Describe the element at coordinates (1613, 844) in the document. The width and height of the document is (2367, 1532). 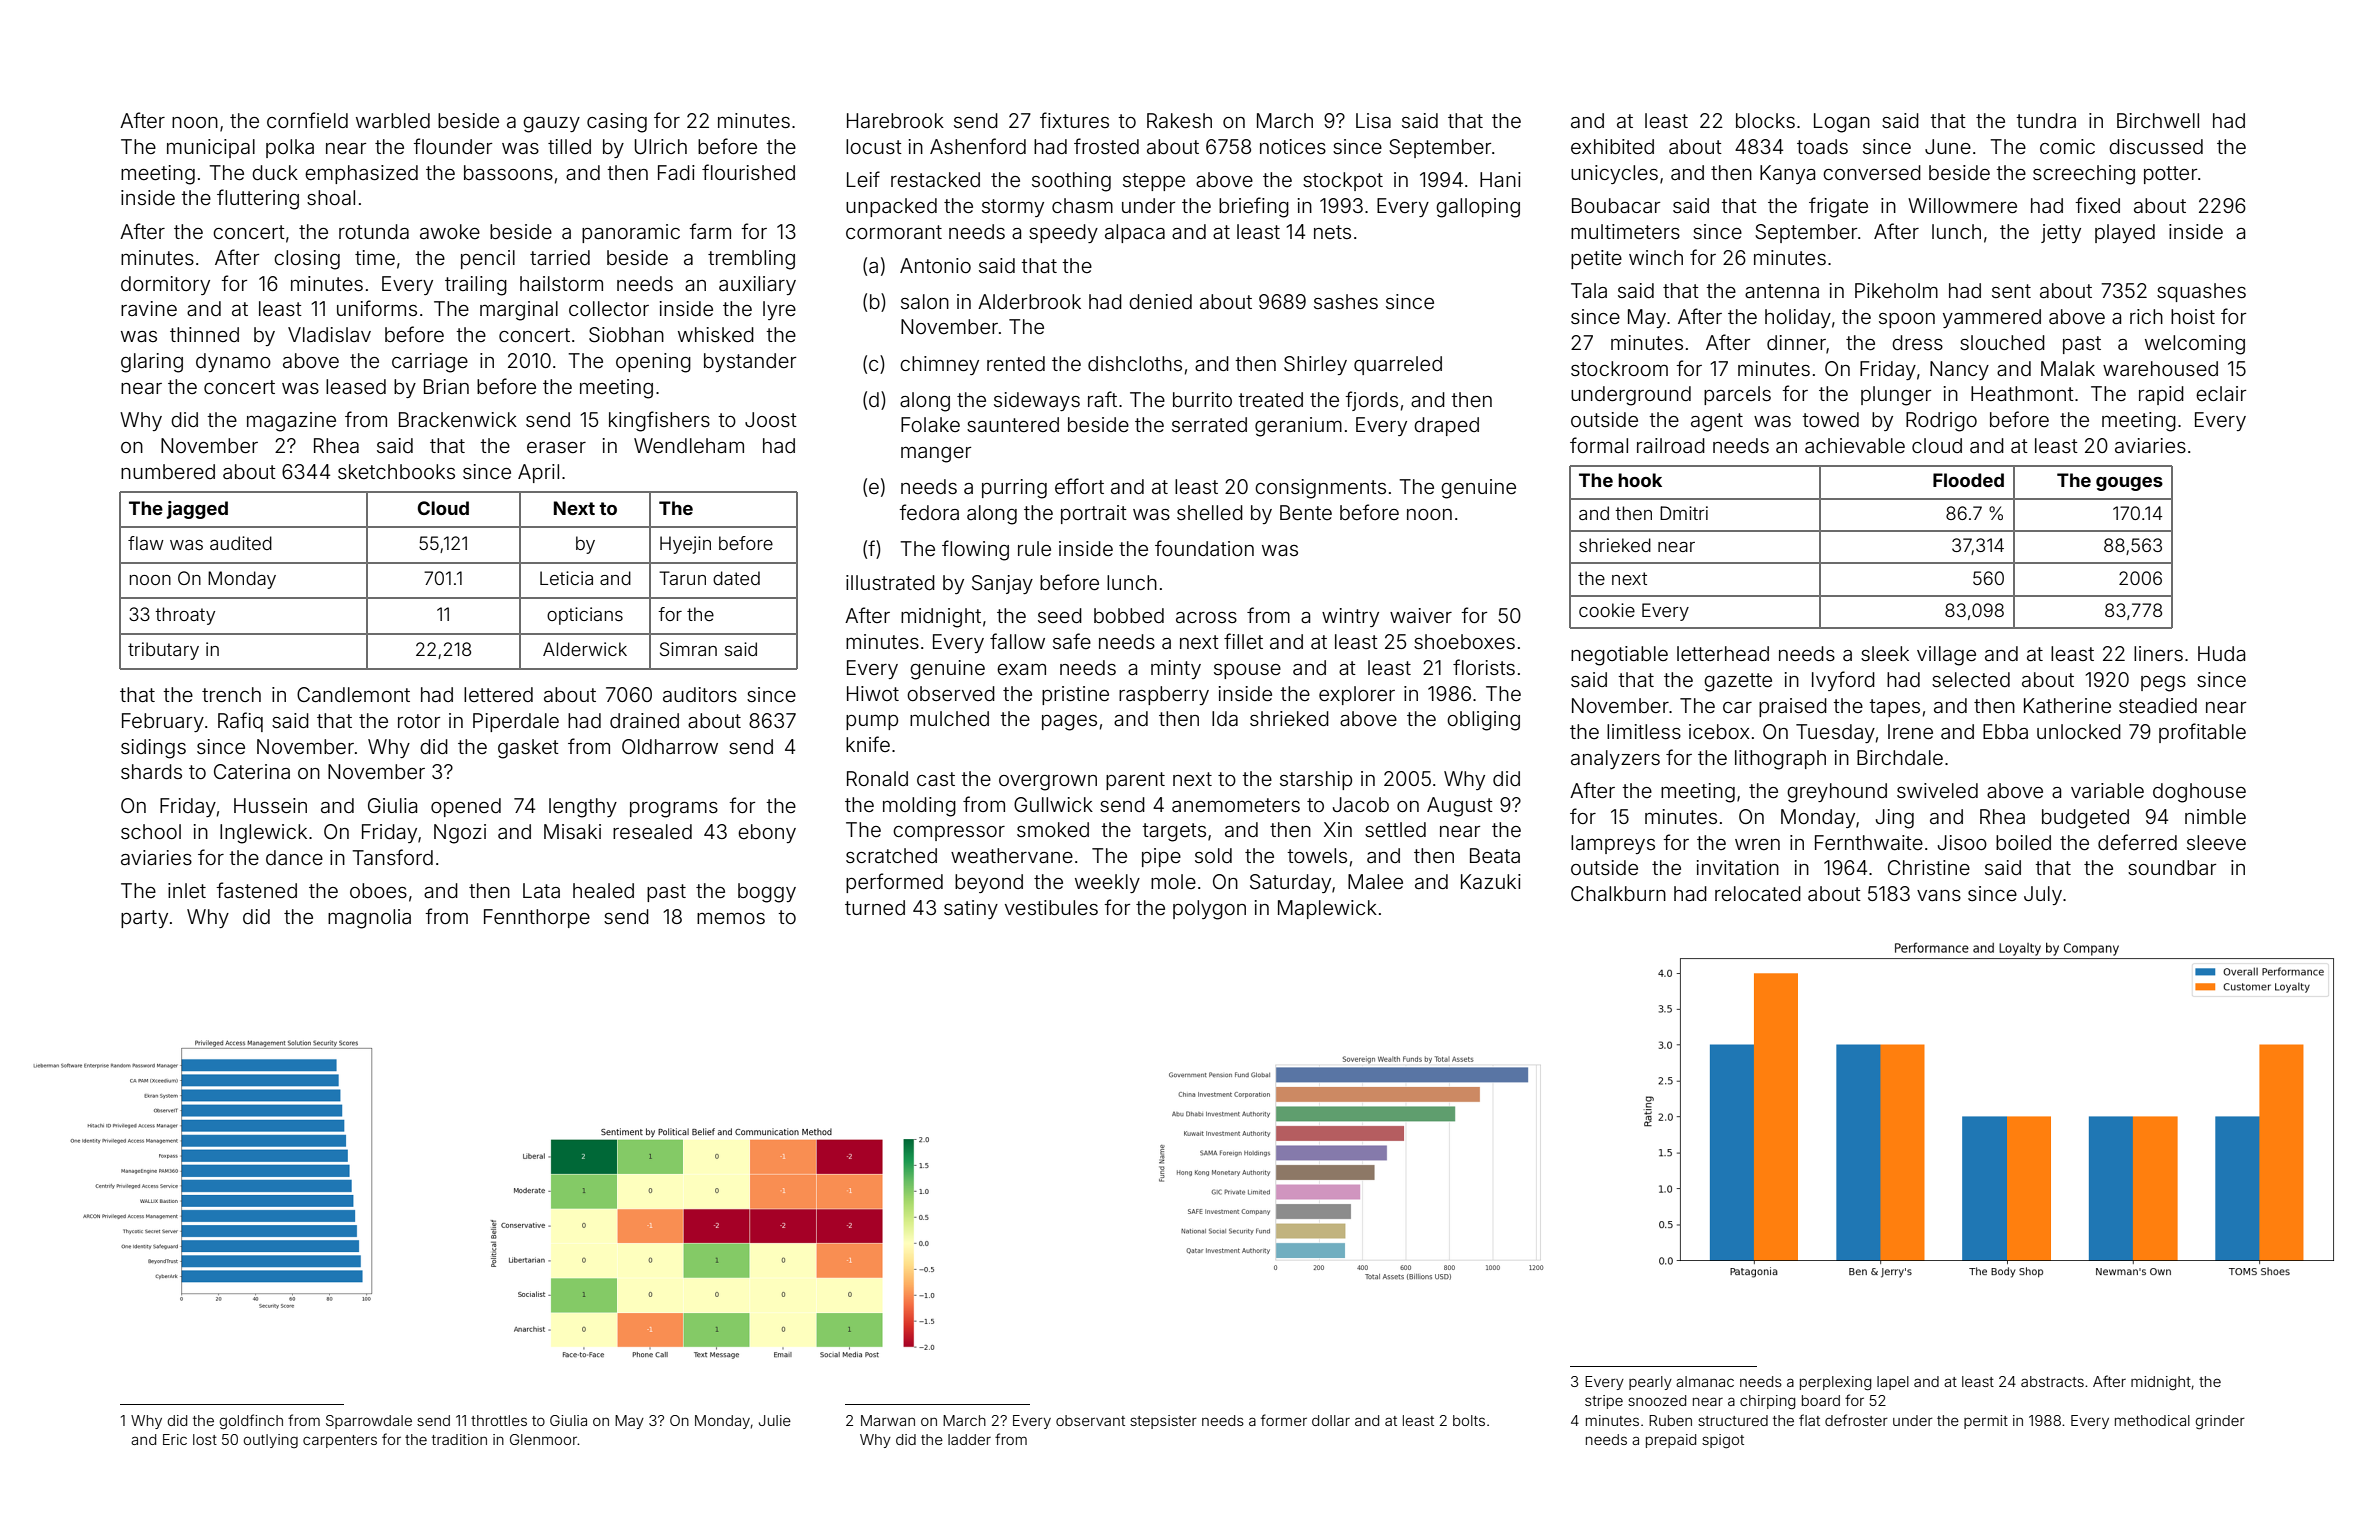
I see `lampreys` at that location.
